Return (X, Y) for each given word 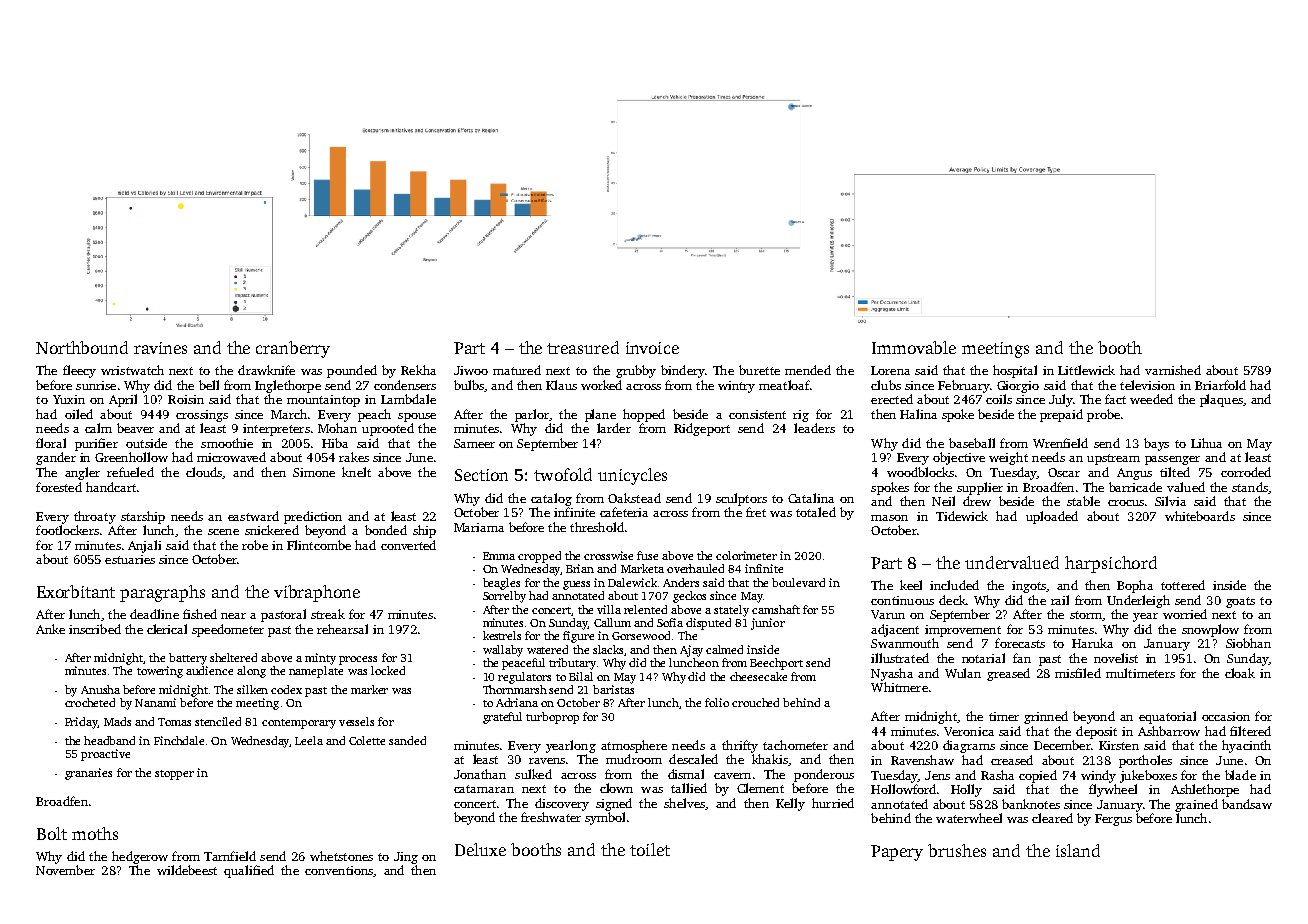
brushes (957, 850)
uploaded (1052, 517)
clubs (886, 385)
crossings (202, 416)
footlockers (67, 530)
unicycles (632, 476)
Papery (897, 853)
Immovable (914, 347)
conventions (339, 870)
